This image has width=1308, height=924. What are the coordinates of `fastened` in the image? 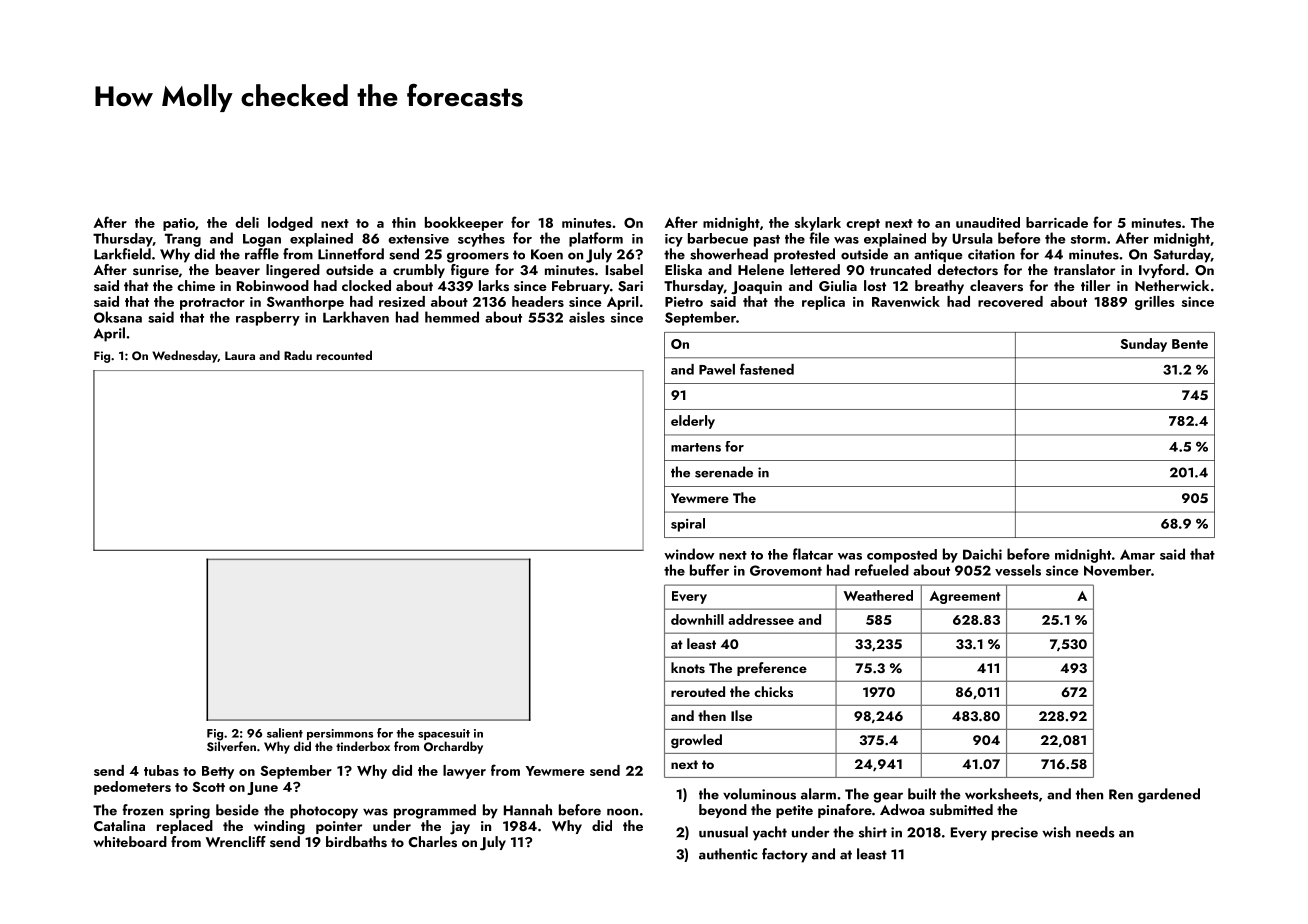 It's located at (767, 369).
